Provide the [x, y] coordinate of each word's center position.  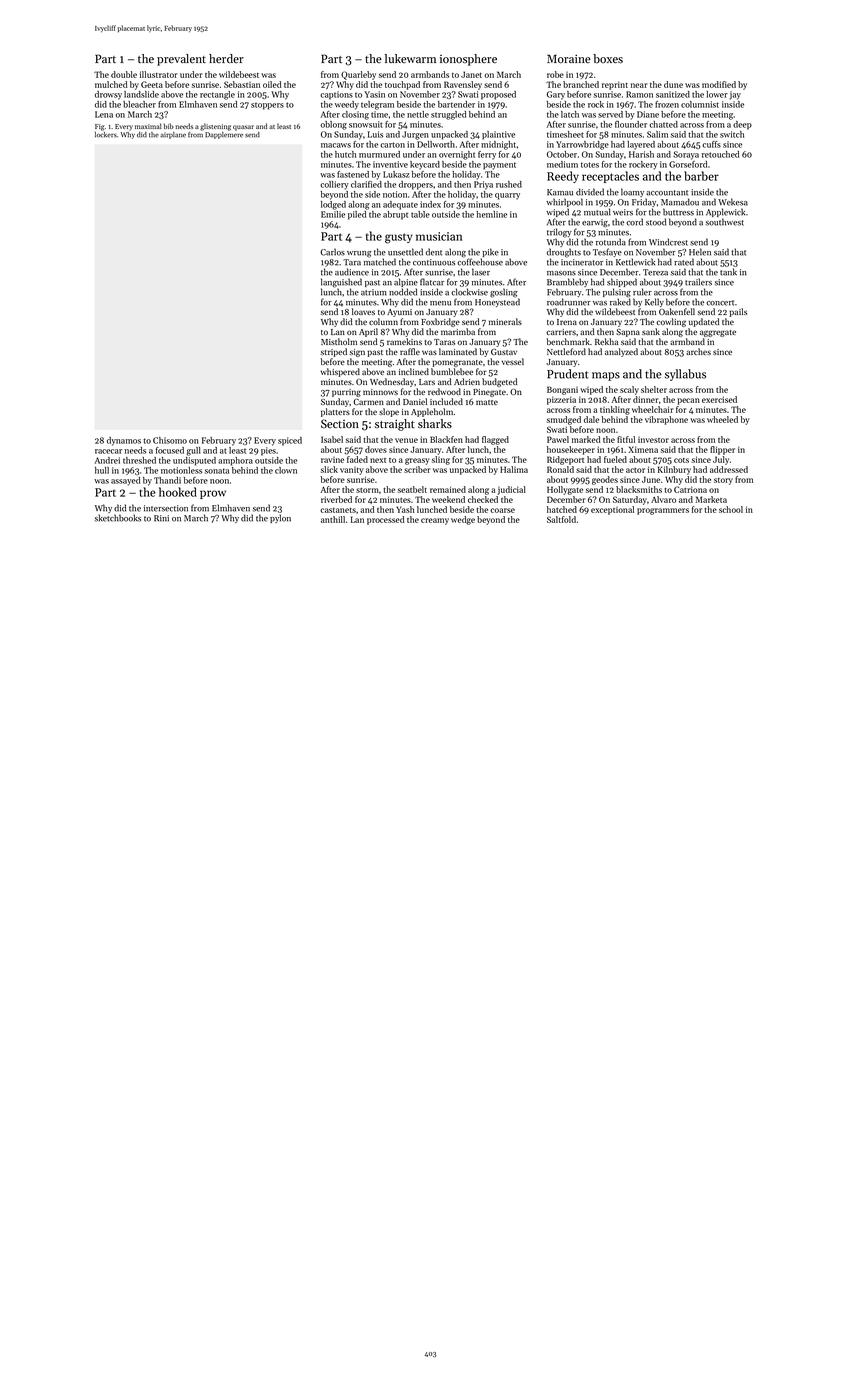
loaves [363, 311]
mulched [111, 84]
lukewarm [410, 58]
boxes [608, 59]
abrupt [395, 215]
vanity [352, 471]
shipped [622, 282]
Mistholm [339, 341]
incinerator [582, 262]
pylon [280, 518]
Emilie [333, 214]
